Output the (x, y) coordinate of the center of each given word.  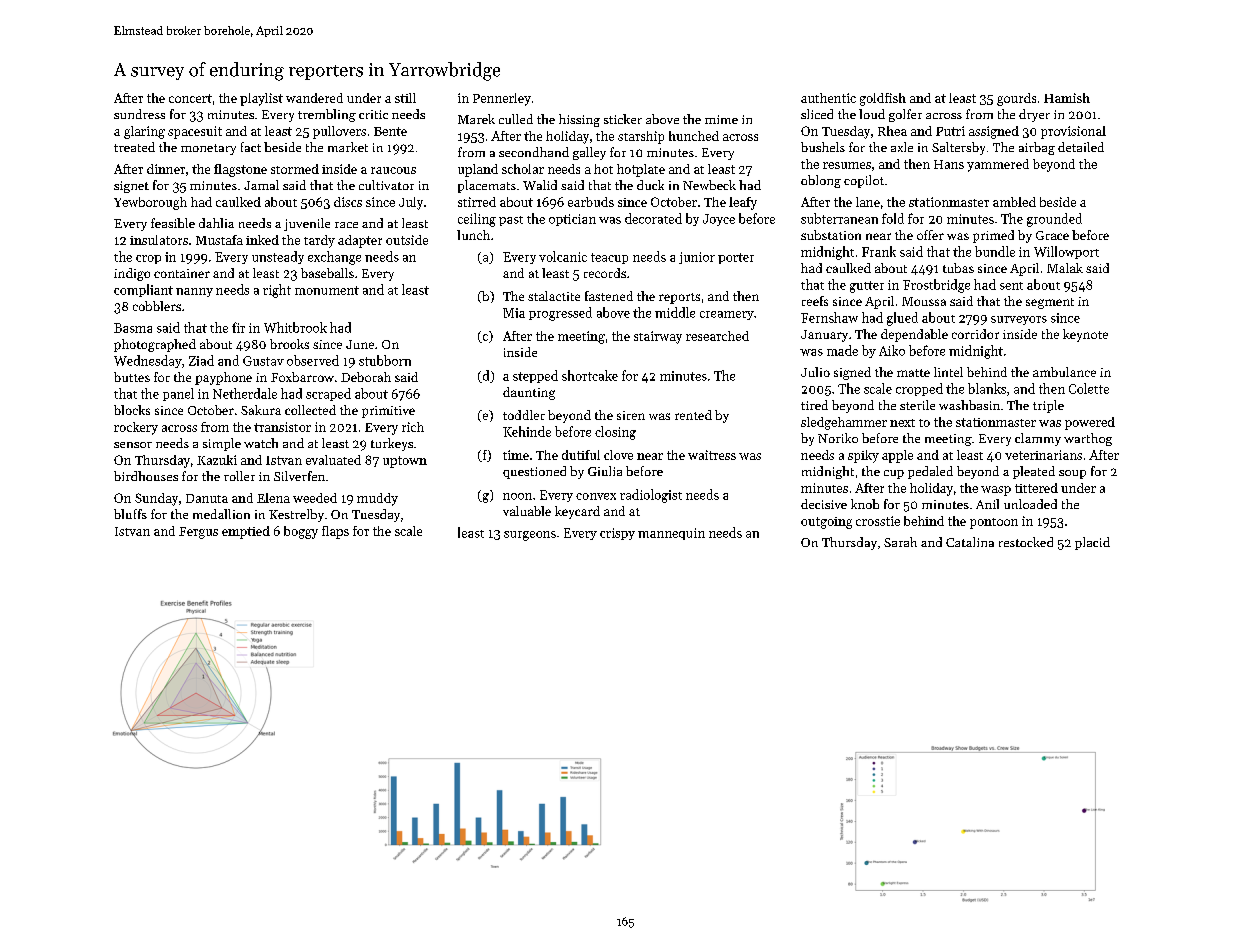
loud (872, 114)
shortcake (590, 375)
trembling (327, 115)
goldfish (883, 99)
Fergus (198, 533)
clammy (1038, 439)
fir (238, 327)
